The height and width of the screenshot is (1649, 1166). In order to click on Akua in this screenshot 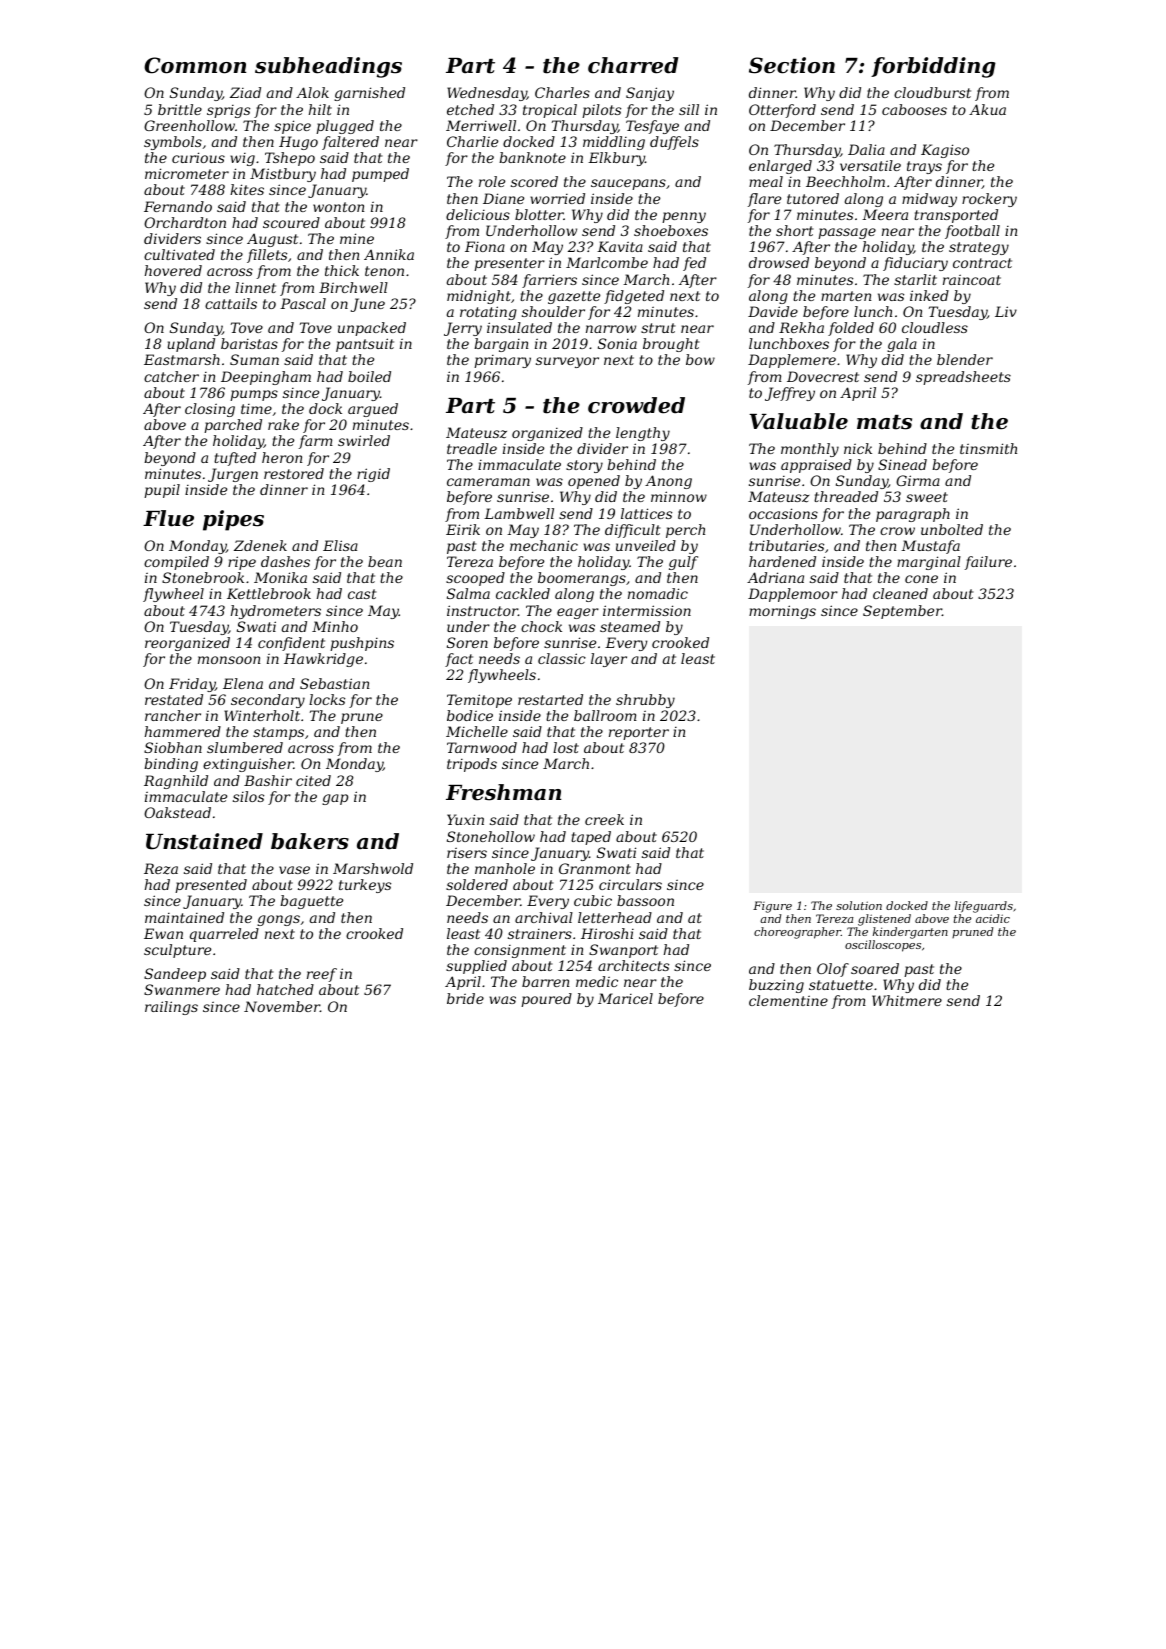, I will do `click(987, 109)`.
